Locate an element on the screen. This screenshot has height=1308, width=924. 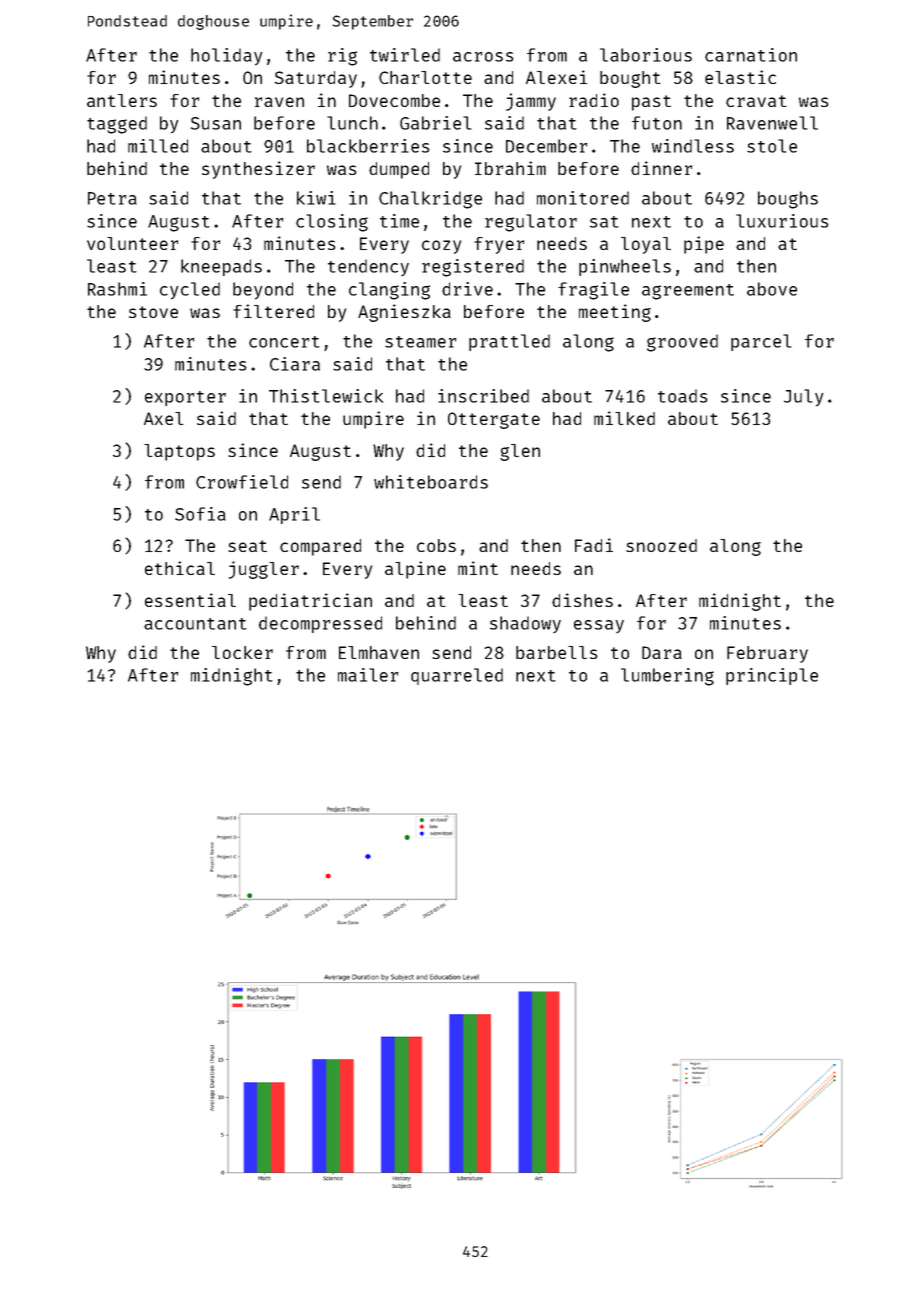
parcel is located at coordinates (761, 342).
